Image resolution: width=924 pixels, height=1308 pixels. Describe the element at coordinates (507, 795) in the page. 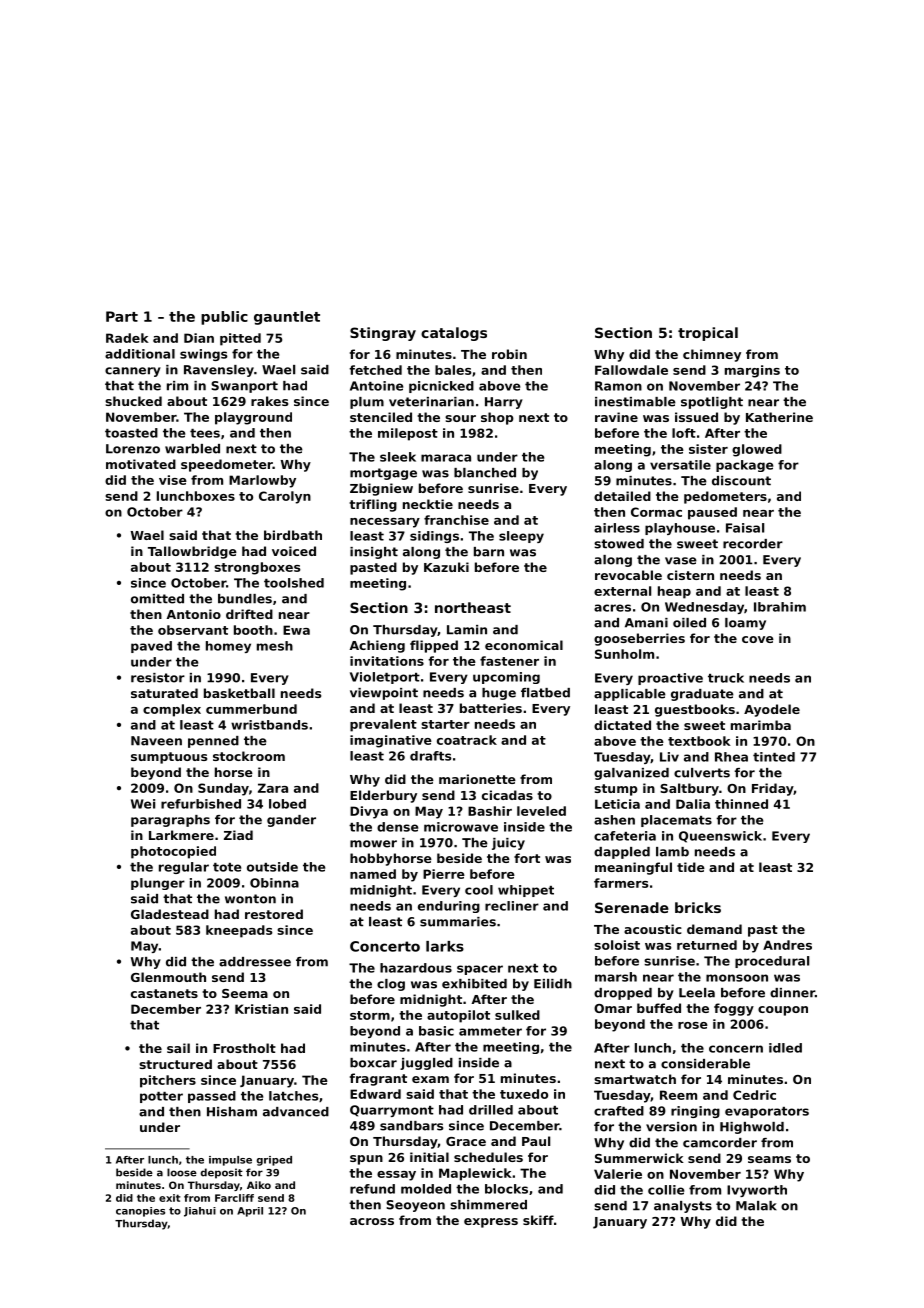

I see `cicadas` at that location.
